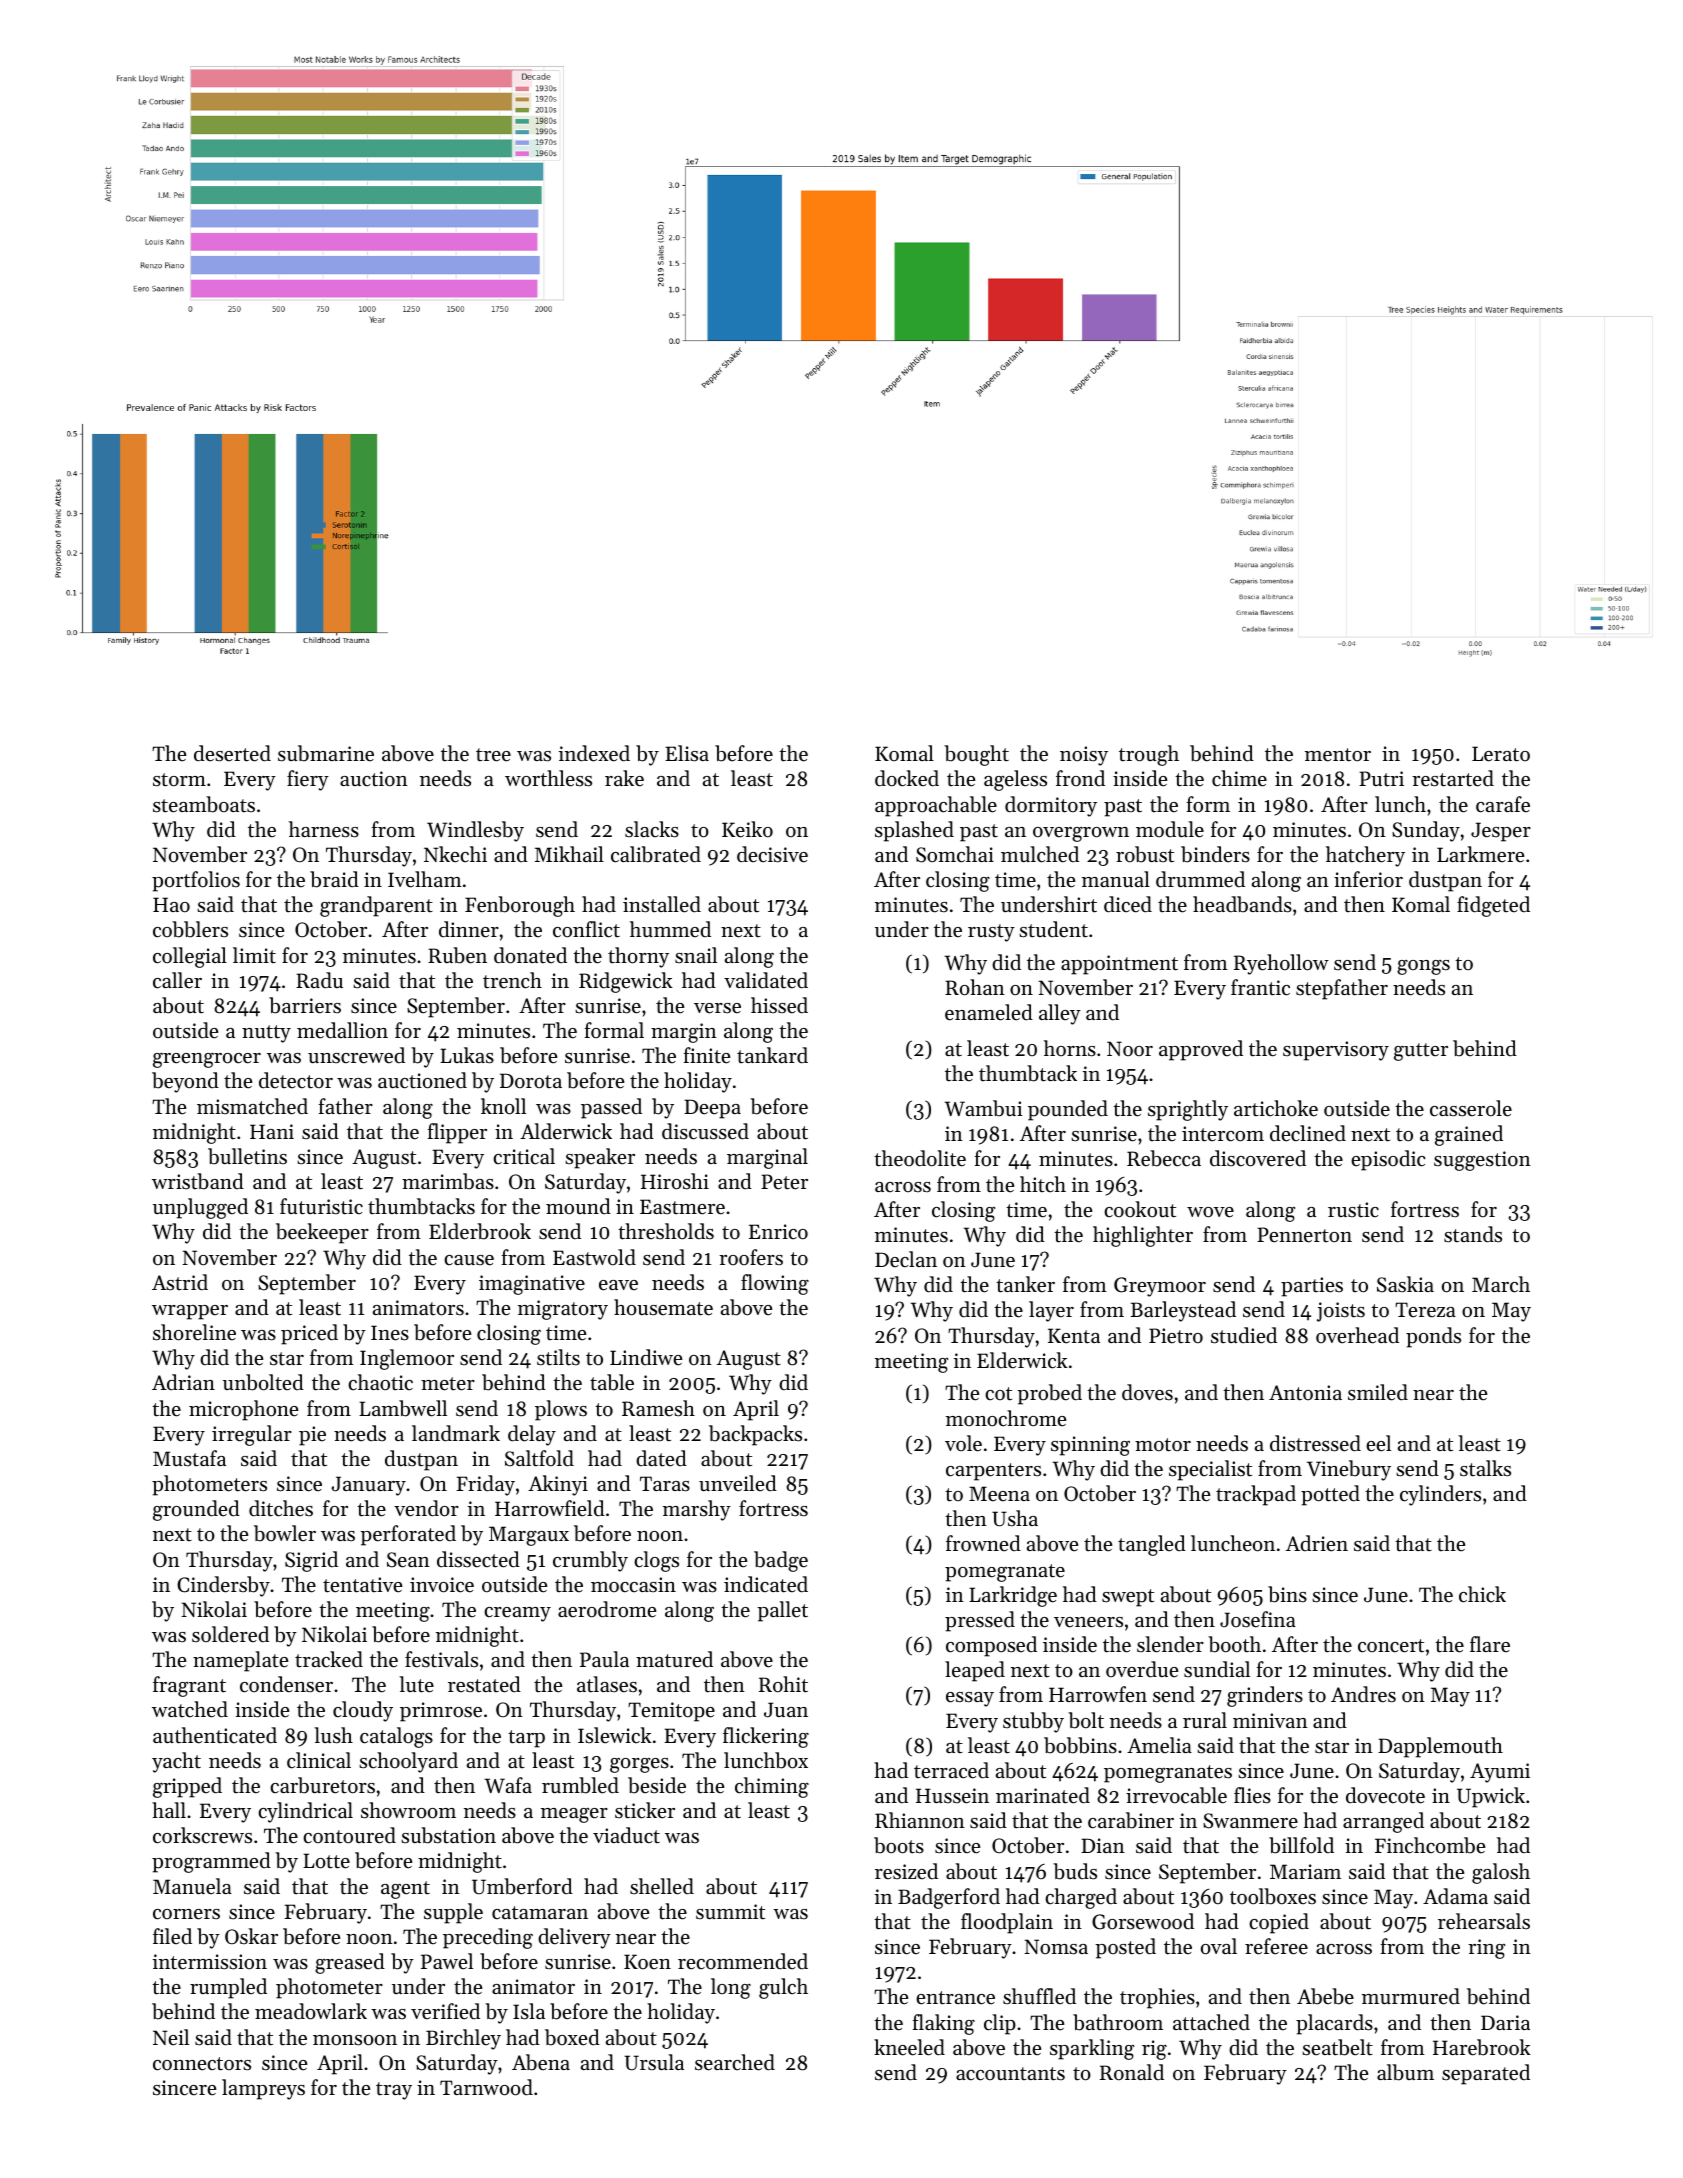  What do you see at coordinates (772, 1787) in the page?
I see `chiming` at bounding box center [772, 1787].
